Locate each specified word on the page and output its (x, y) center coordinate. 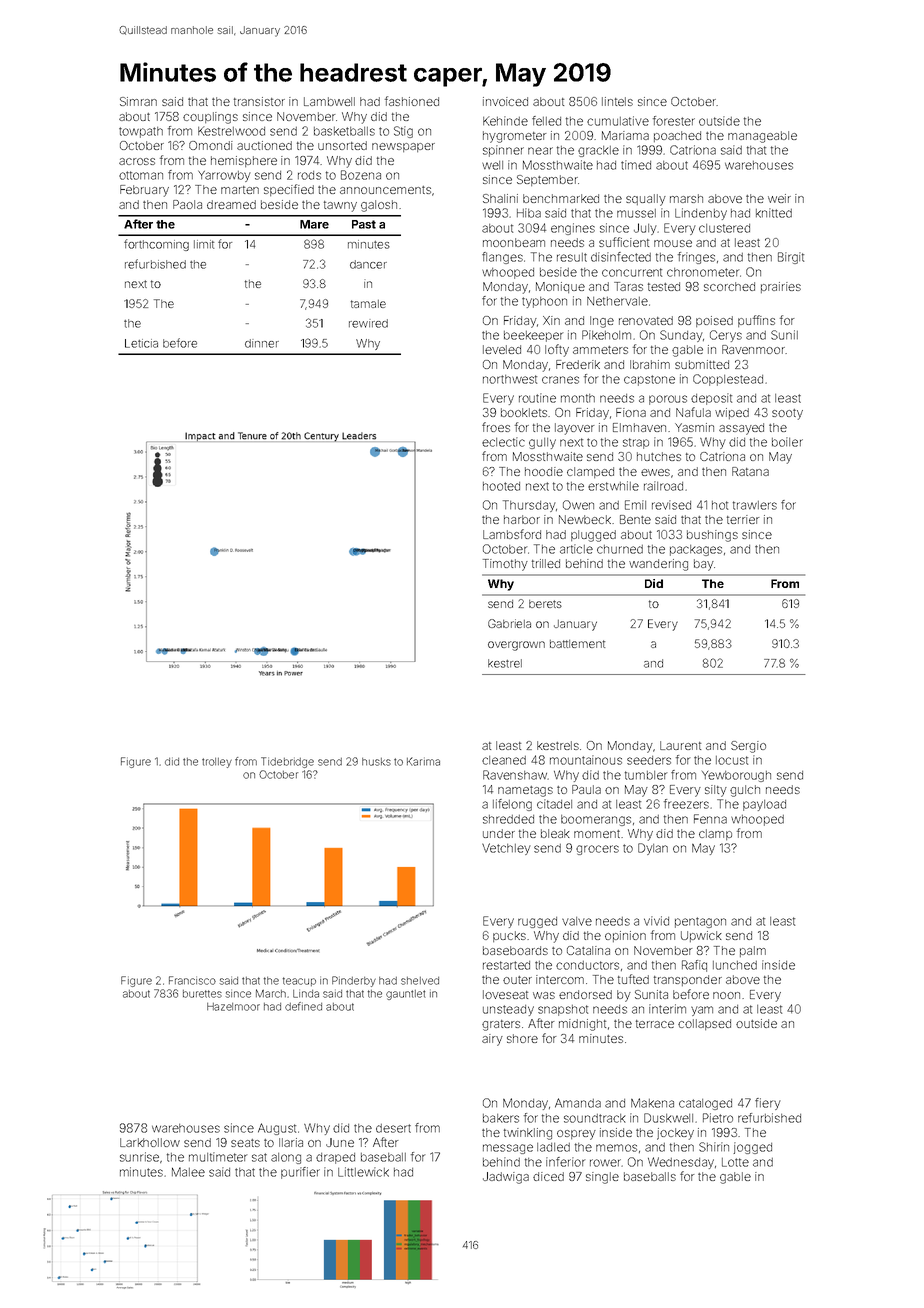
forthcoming (156, 245)
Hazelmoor (233, 1007)
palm (753, 951)
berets (545, 604)
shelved (420, 981)
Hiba (529, 213)
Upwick (701, 936)
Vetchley (506, 849)
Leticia (141, 343)
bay (704, 565)
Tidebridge (287, 762)
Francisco (192, 980)
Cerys (726, 336)
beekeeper (534, 336)
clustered (724, 228)
